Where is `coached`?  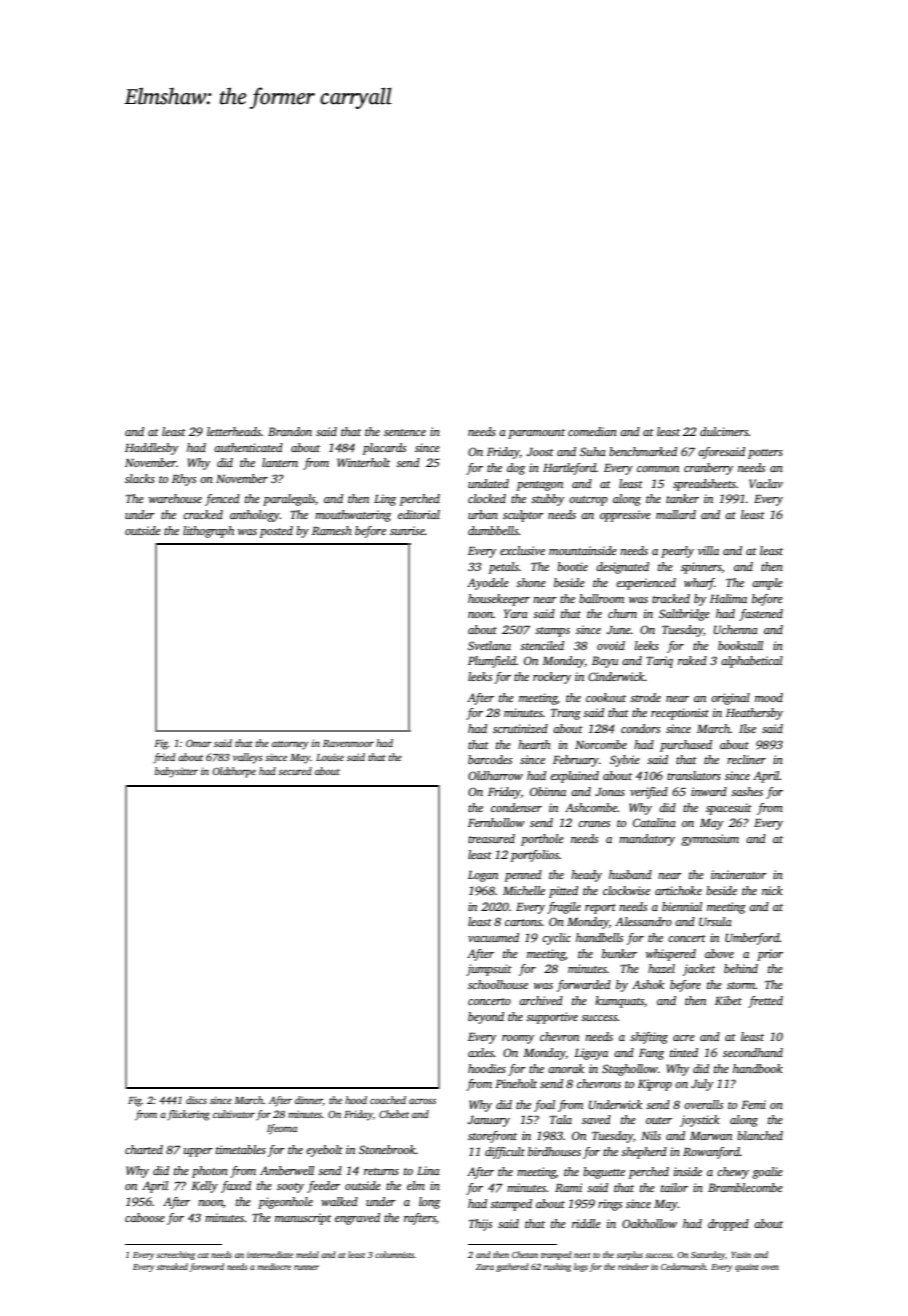
coached is located at coordinates (388, 1100).
